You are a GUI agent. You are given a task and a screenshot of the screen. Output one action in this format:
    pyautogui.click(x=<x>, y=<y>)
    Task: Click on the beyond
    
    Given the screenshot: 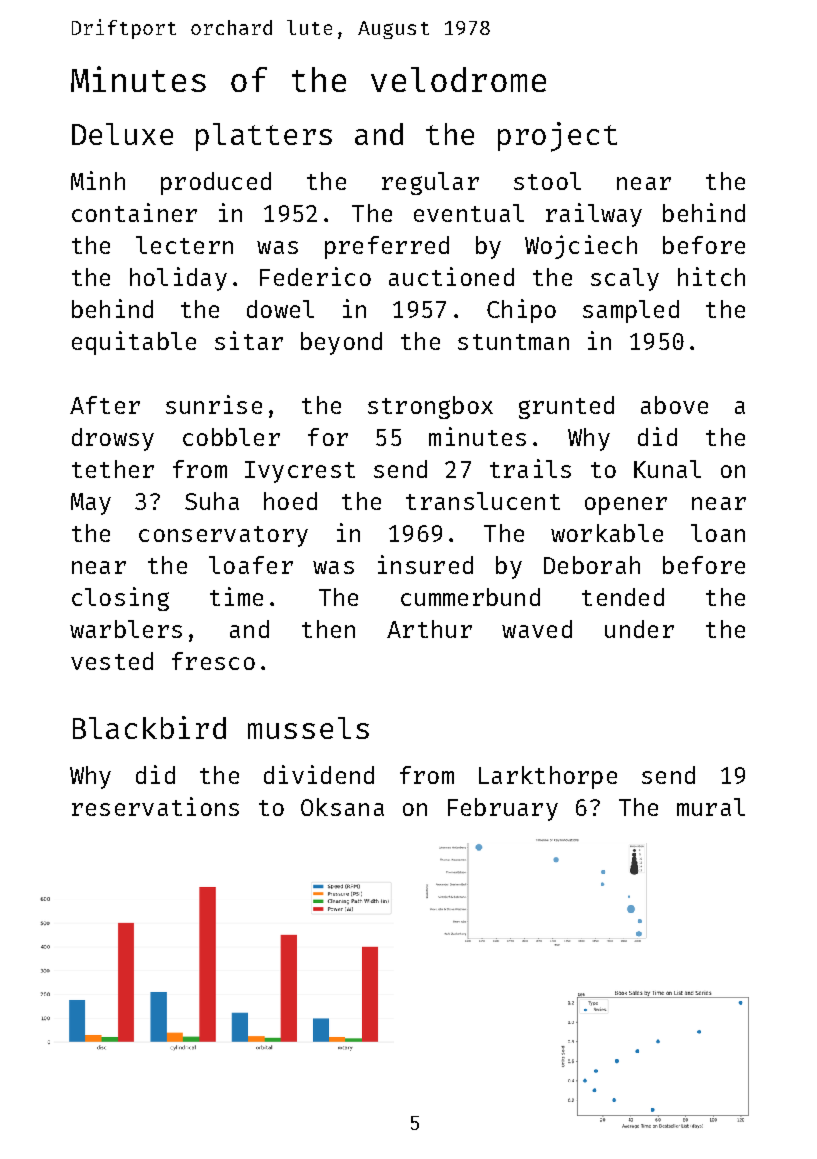 What is the action you would take?
    pyautogui.click(x=341, y=343)
